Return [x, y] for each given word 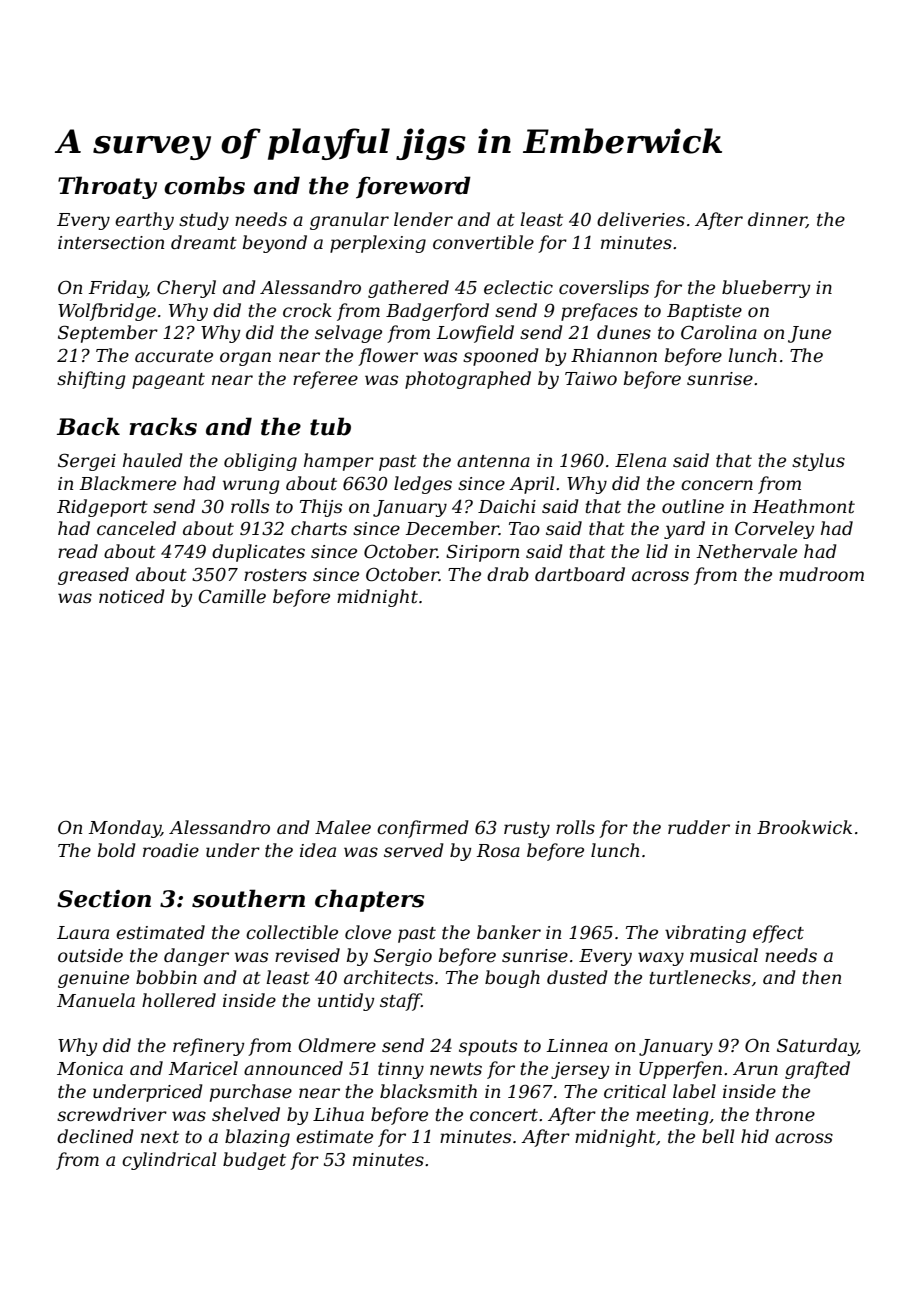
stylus [818, 462]
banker [509, 932]
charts [319, 528]
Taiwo [591, 378]
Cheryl [186, 289]
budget [254, 1161]
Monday [124, 829]
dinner [777, 220]
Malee [343, 827]
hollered [179, 1000]
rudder [699, 827]
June [809, 334]
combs [204, 185]
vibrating [705, 934]
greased [93, 576]
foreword [413, 187]
